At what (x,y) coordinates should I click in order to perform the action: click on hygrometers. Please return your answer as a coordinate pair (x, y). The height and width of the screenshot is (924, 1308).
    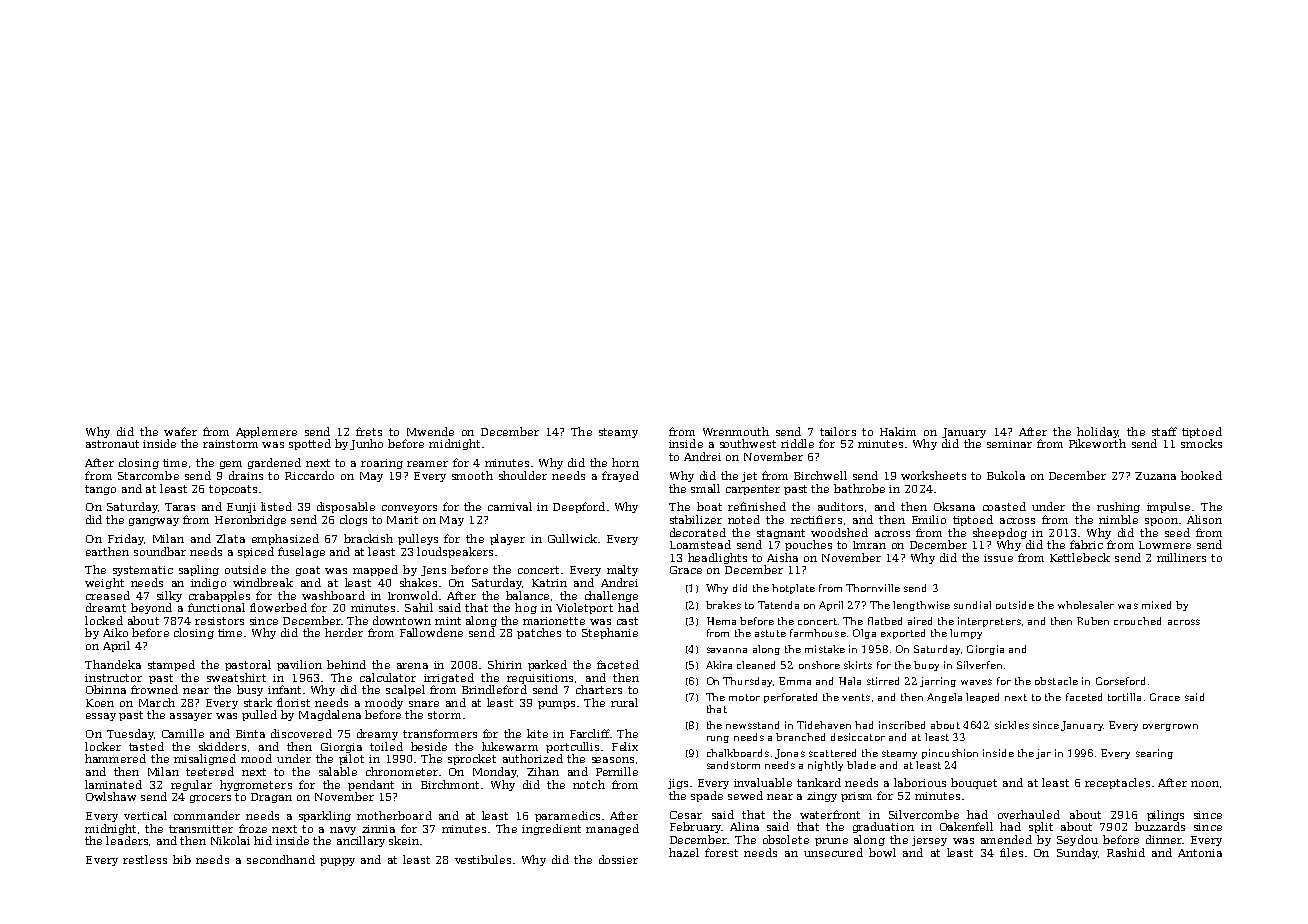
    Looking at the image, I should click on (256, 785).
